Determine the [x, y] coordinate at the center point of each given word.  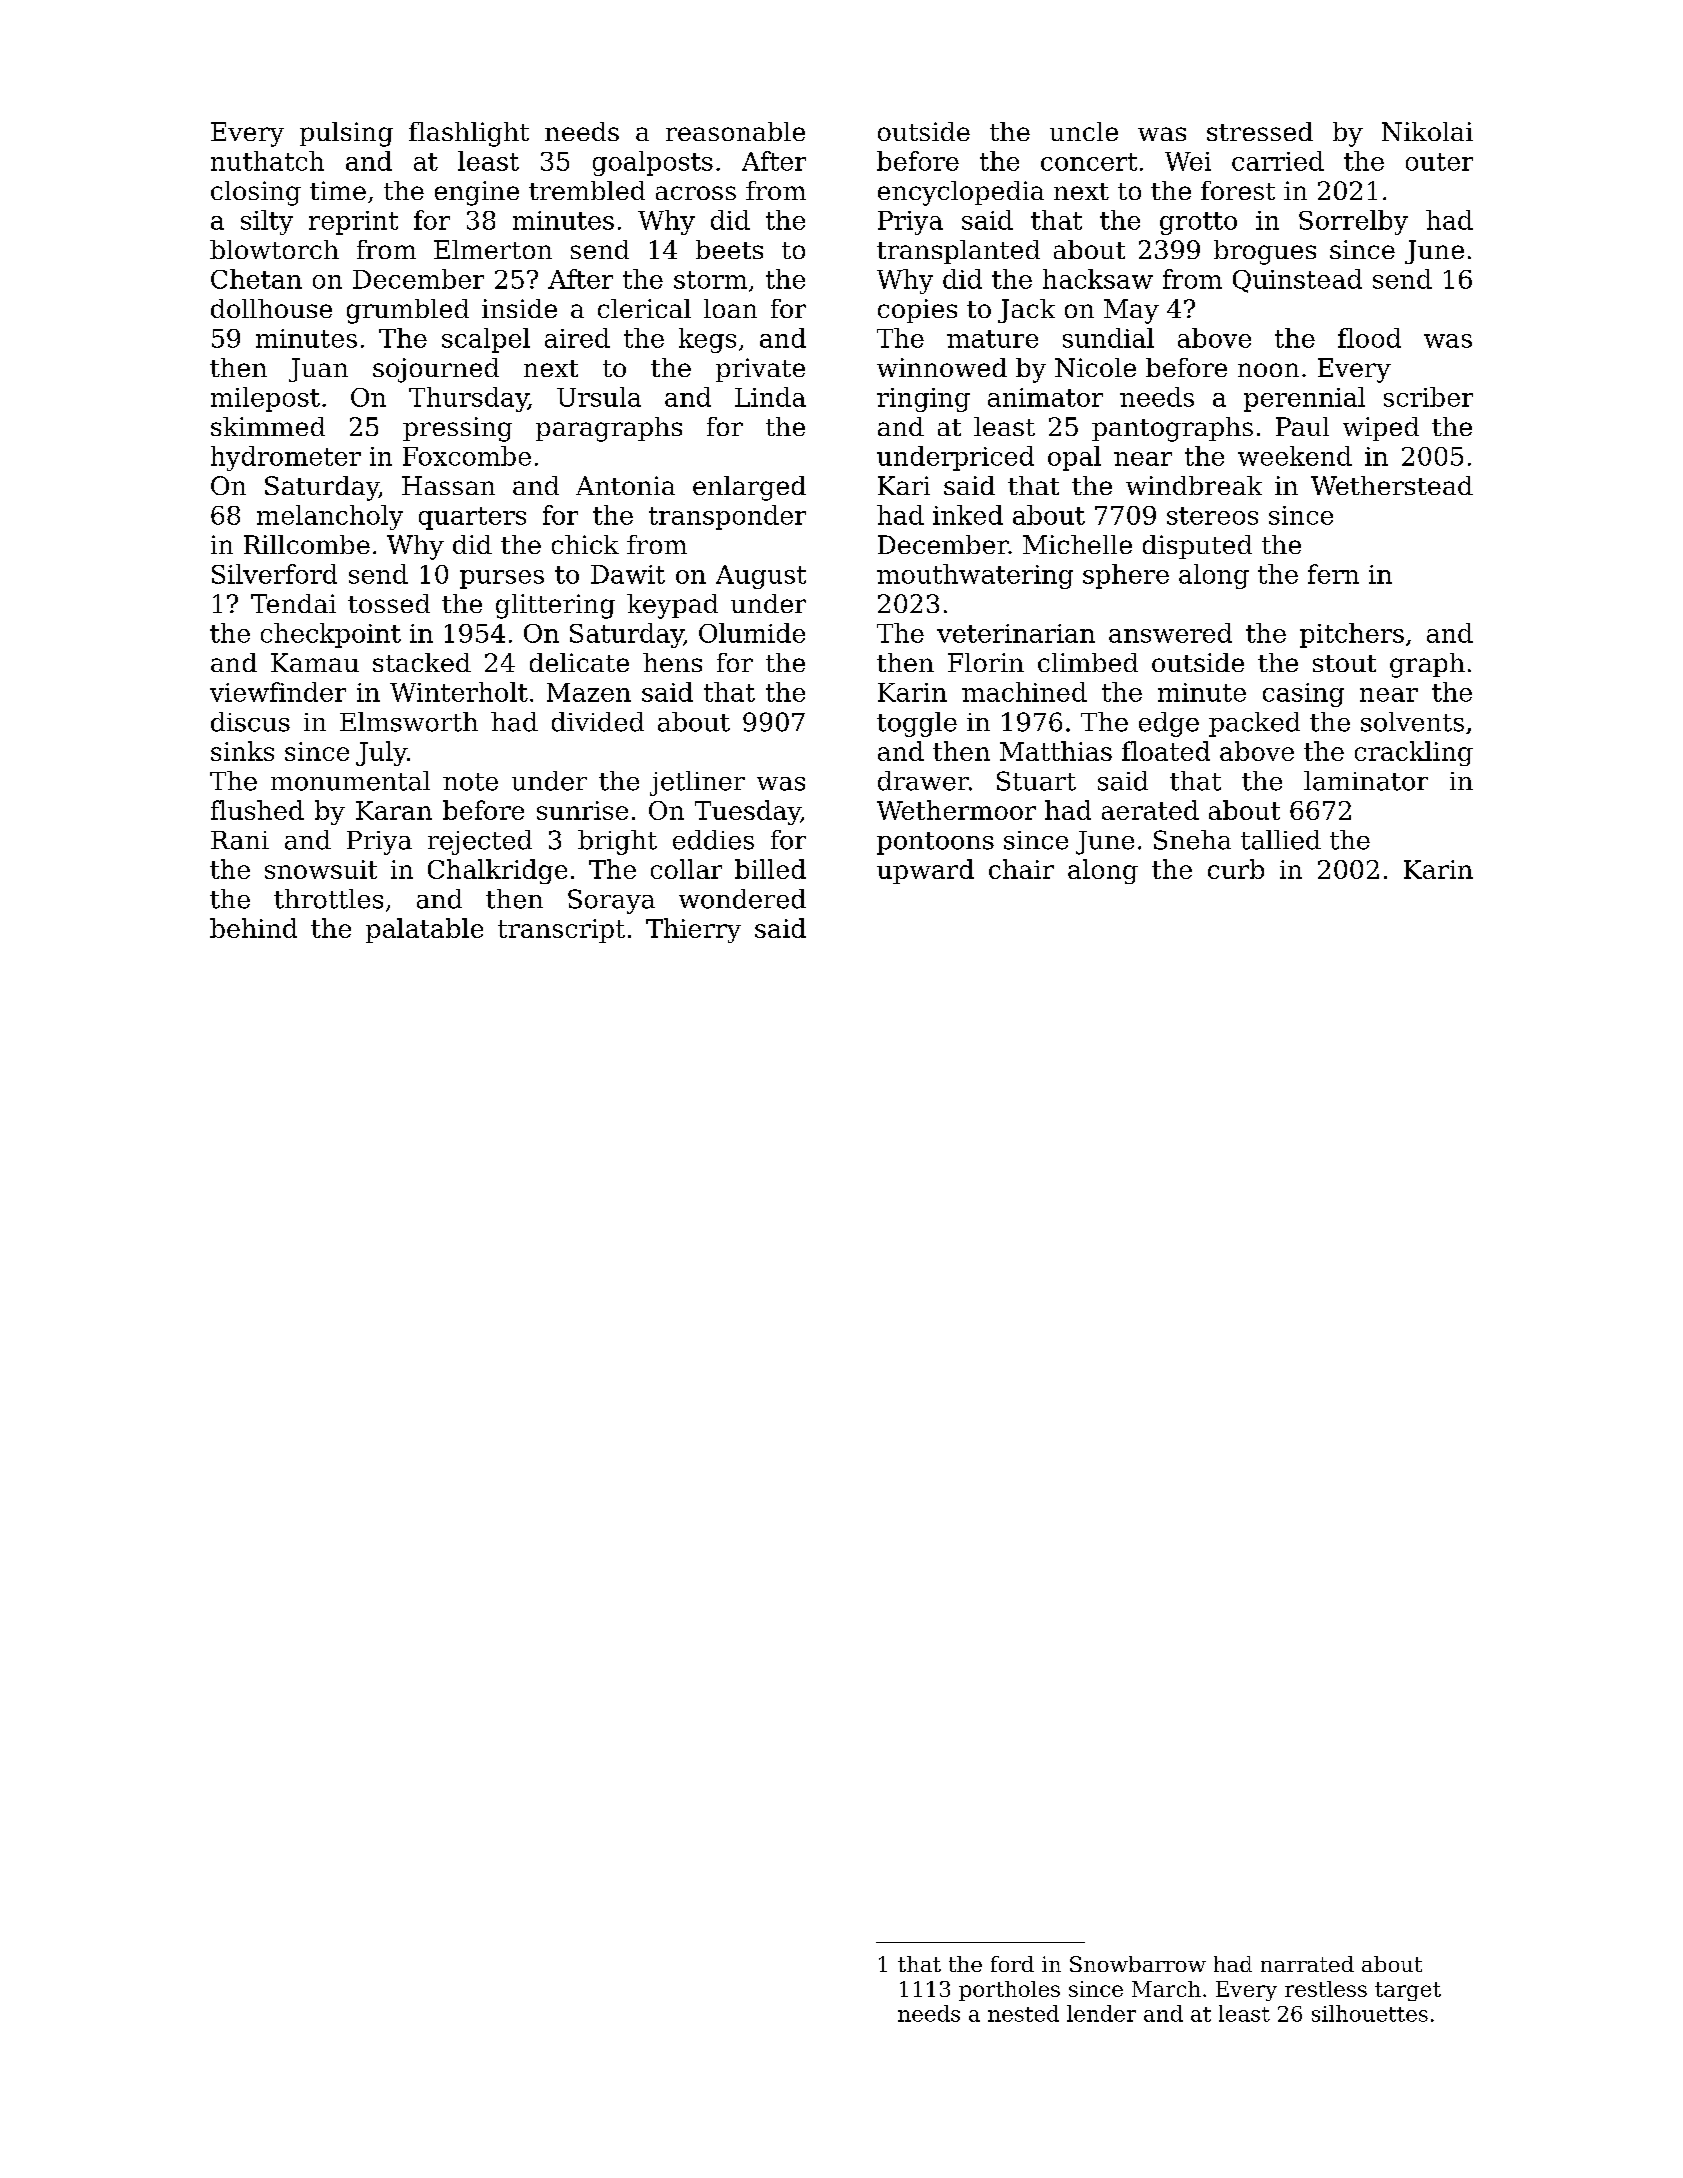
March [1166, 1989]
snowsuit [321, 869]
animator [1045, 397]
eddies [713, 840]
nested [1023, 2013]
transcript [561, 931]
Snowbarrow [1138, 1964]
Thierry [693, 930]
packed [1254, 724]
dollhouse [271, 308]
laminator [1366, 781]
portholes [1009, 1991]
